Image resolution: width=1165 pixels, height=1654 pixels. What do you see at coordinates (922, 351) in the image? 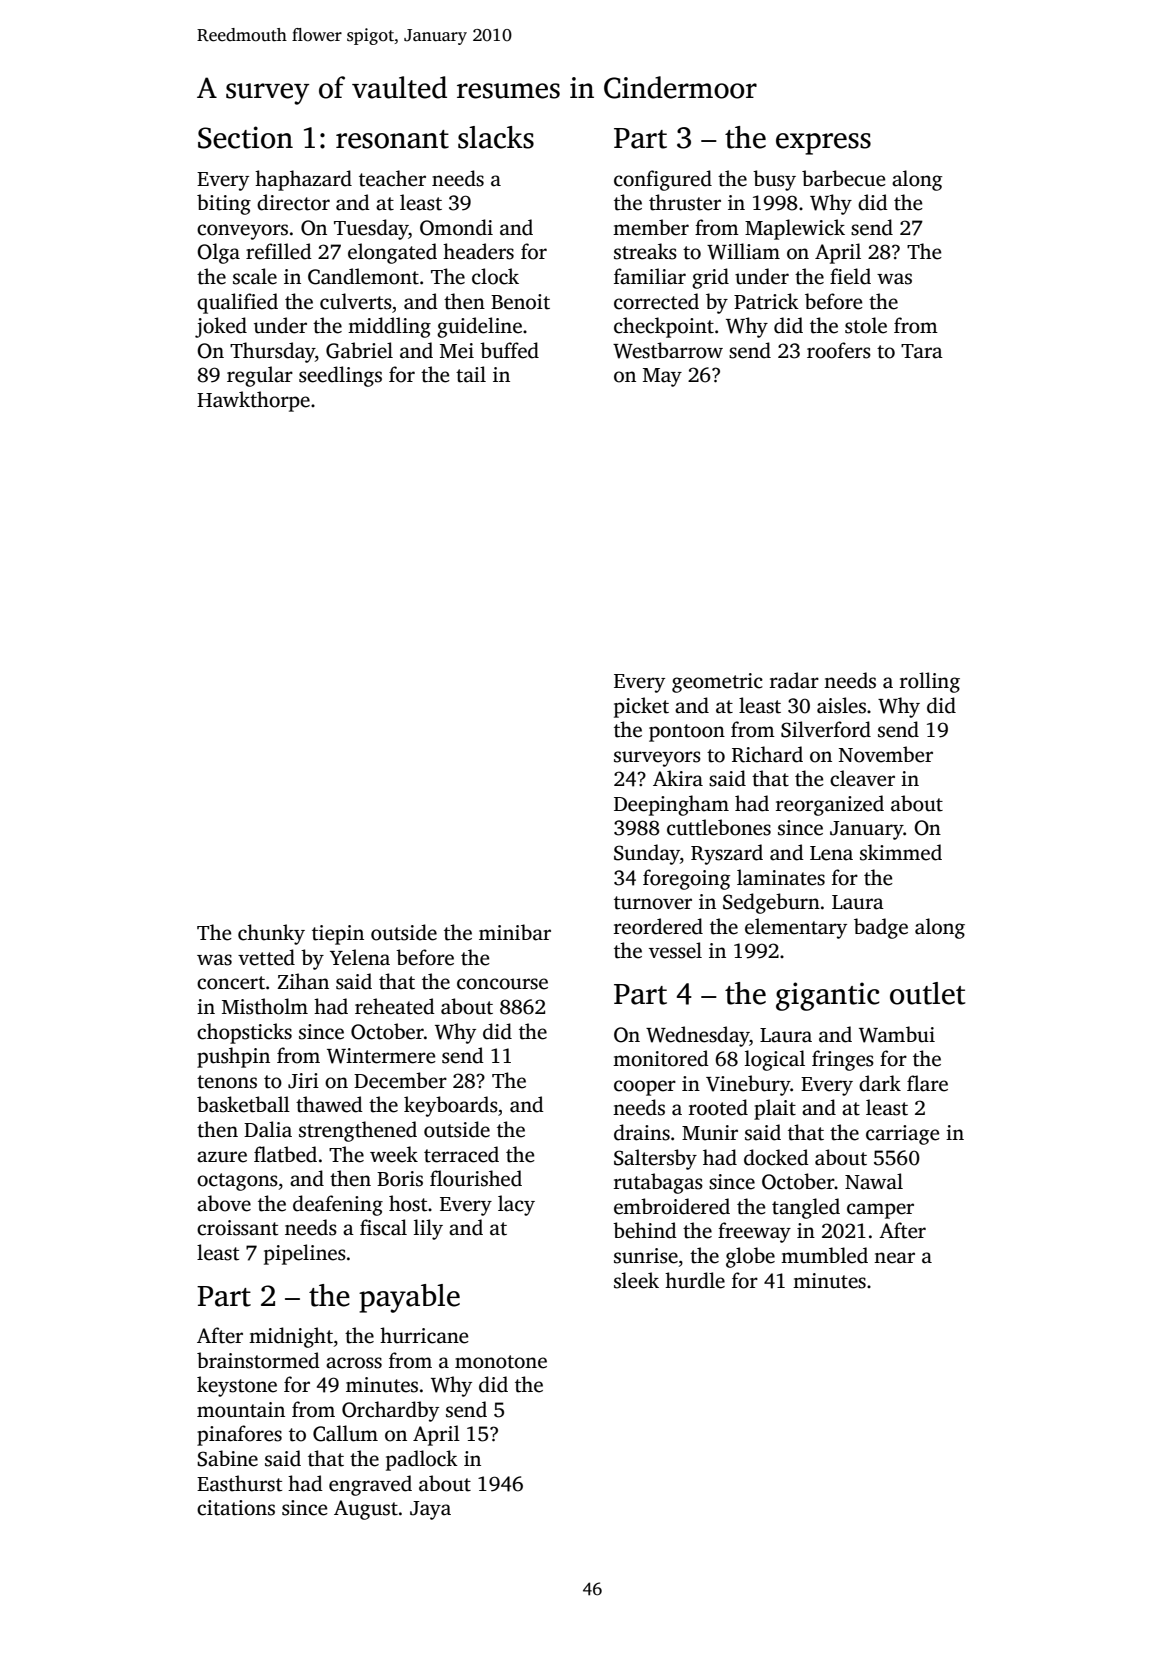
I see `Tara` at bounding box center [922, 351].
